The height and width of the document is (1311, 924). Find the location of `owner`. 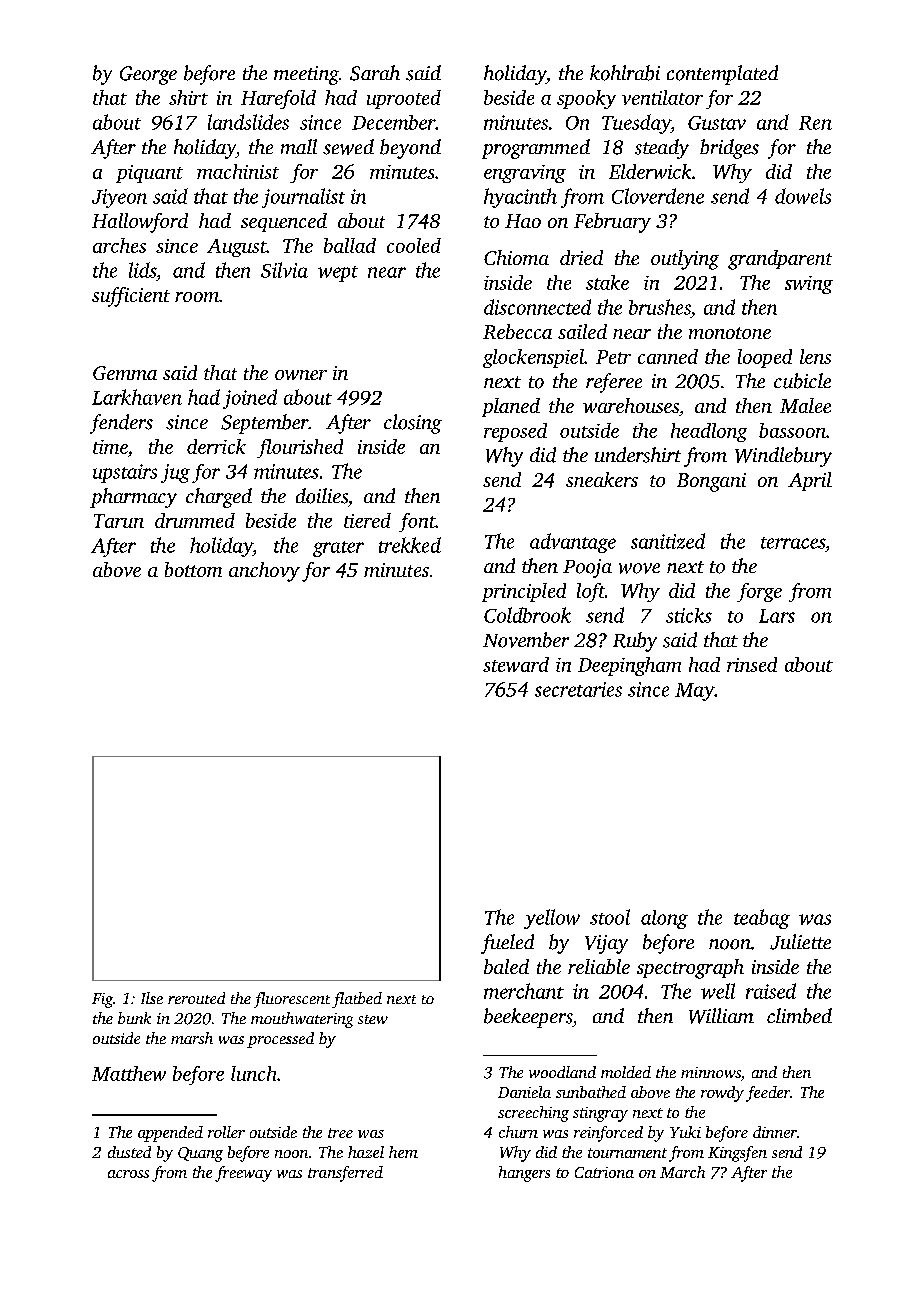

owner is located at coordinates (301, 375).
